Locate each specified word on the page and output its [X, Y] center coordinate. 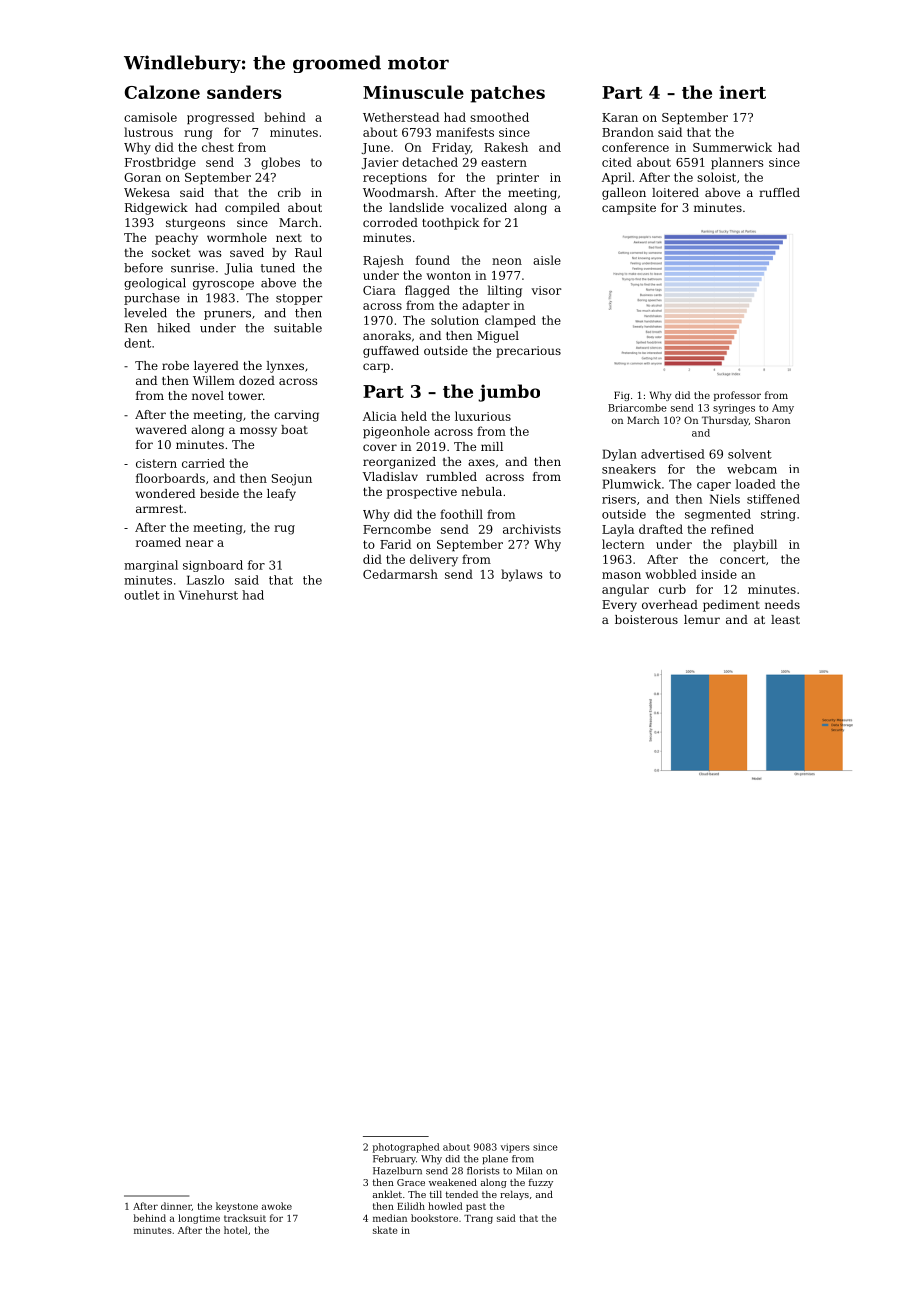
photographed [406, 1148]
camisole [150, 117]
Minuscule [413, 92]
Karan [620, 117]
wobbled [671, 574]
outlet [142, 595]
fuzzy [541, 1183]
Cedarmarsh [400, 574]
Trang [478, 1219]
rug [284, 530]
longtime [199, 1219]
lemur [702, 619]
